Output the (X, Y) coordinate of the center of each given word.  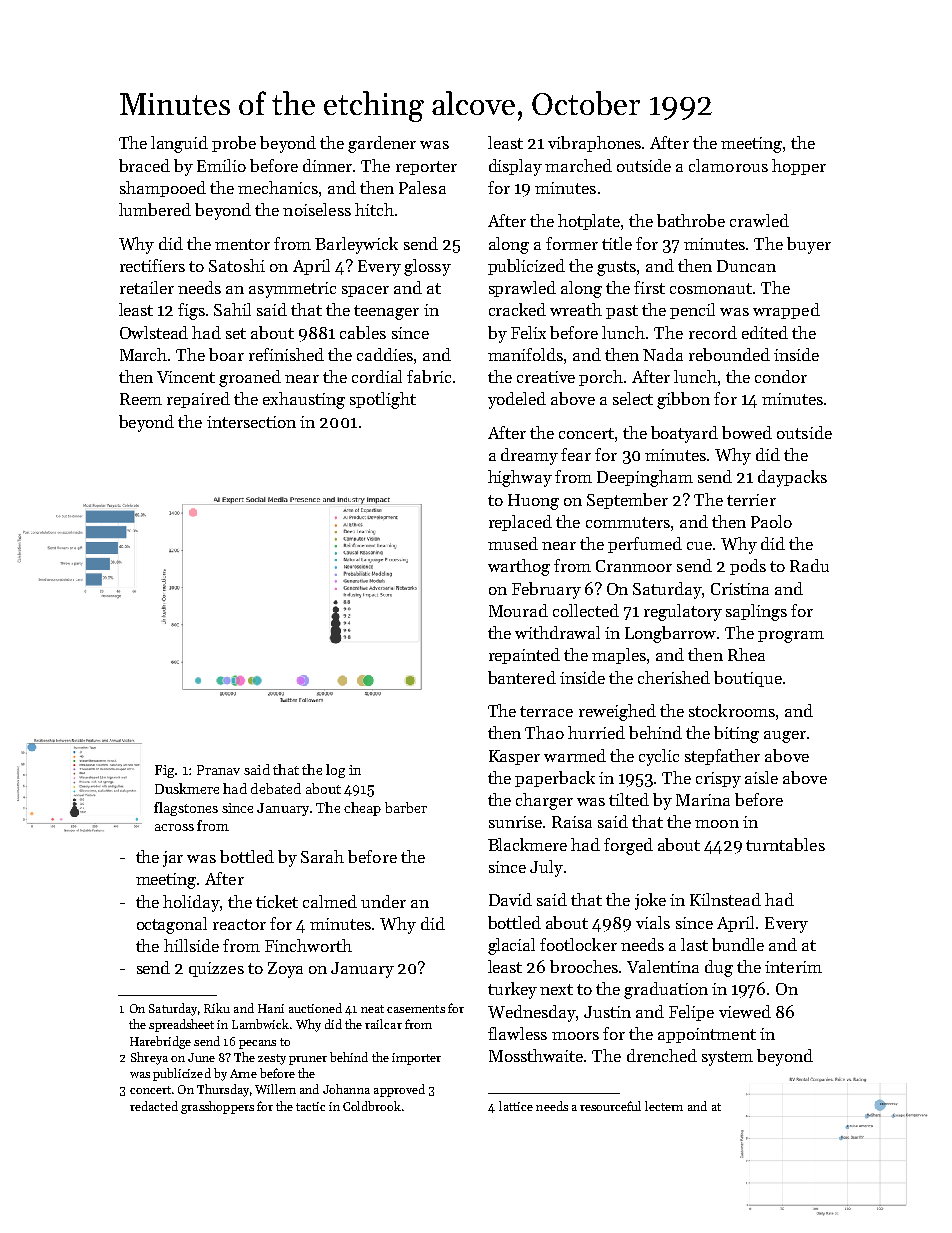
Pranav (218, 770)
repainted (524, 656)
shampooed (163, 189)
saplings (756, 612)
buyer (809, 245)
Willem (275, 1089)
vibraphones (594, 144)
